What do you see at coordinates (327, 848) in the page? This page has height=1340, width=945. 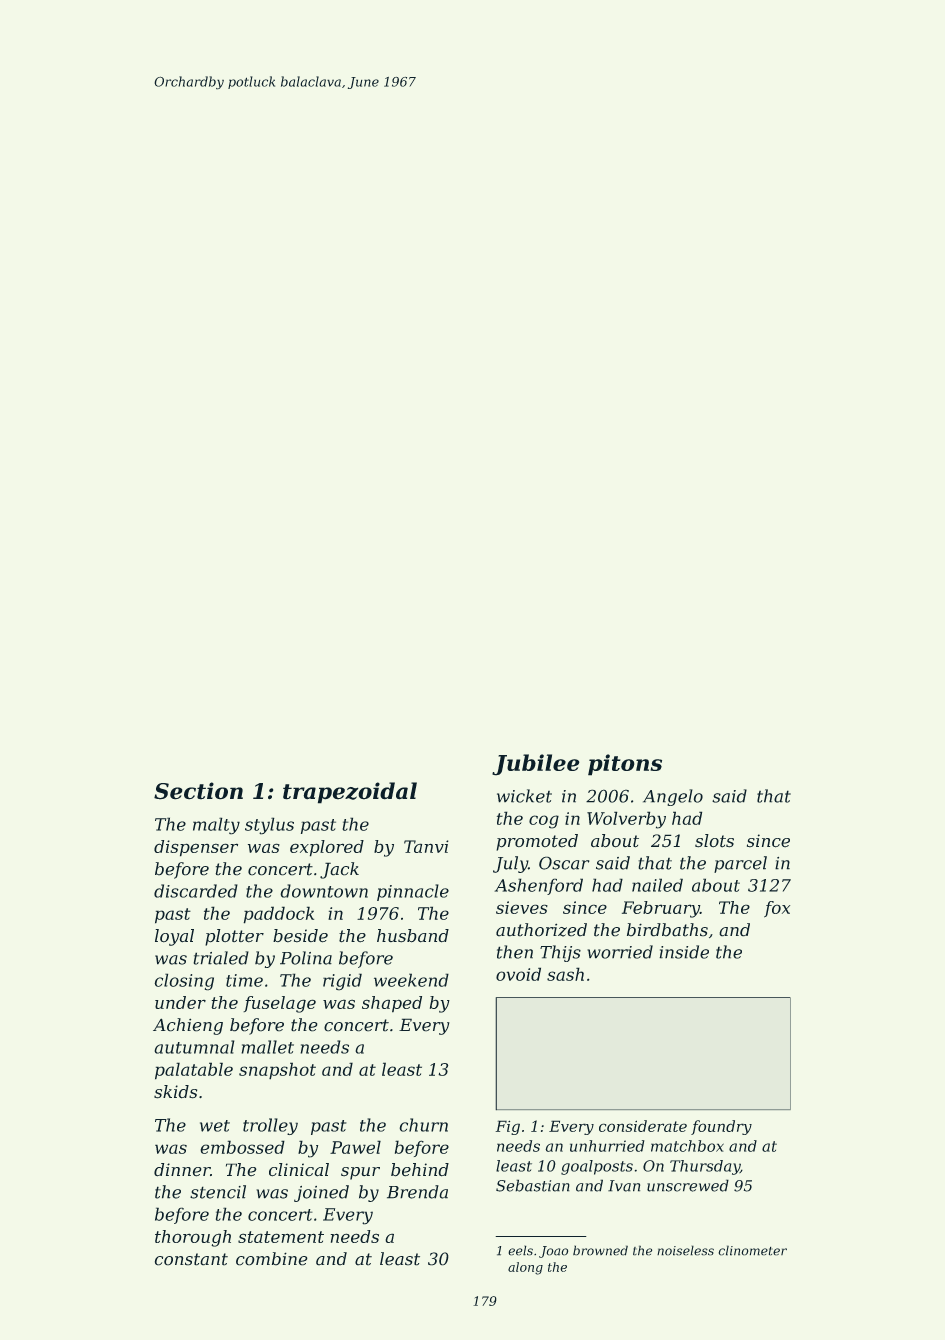 I see `explored` at bounding box center [327, 848].
